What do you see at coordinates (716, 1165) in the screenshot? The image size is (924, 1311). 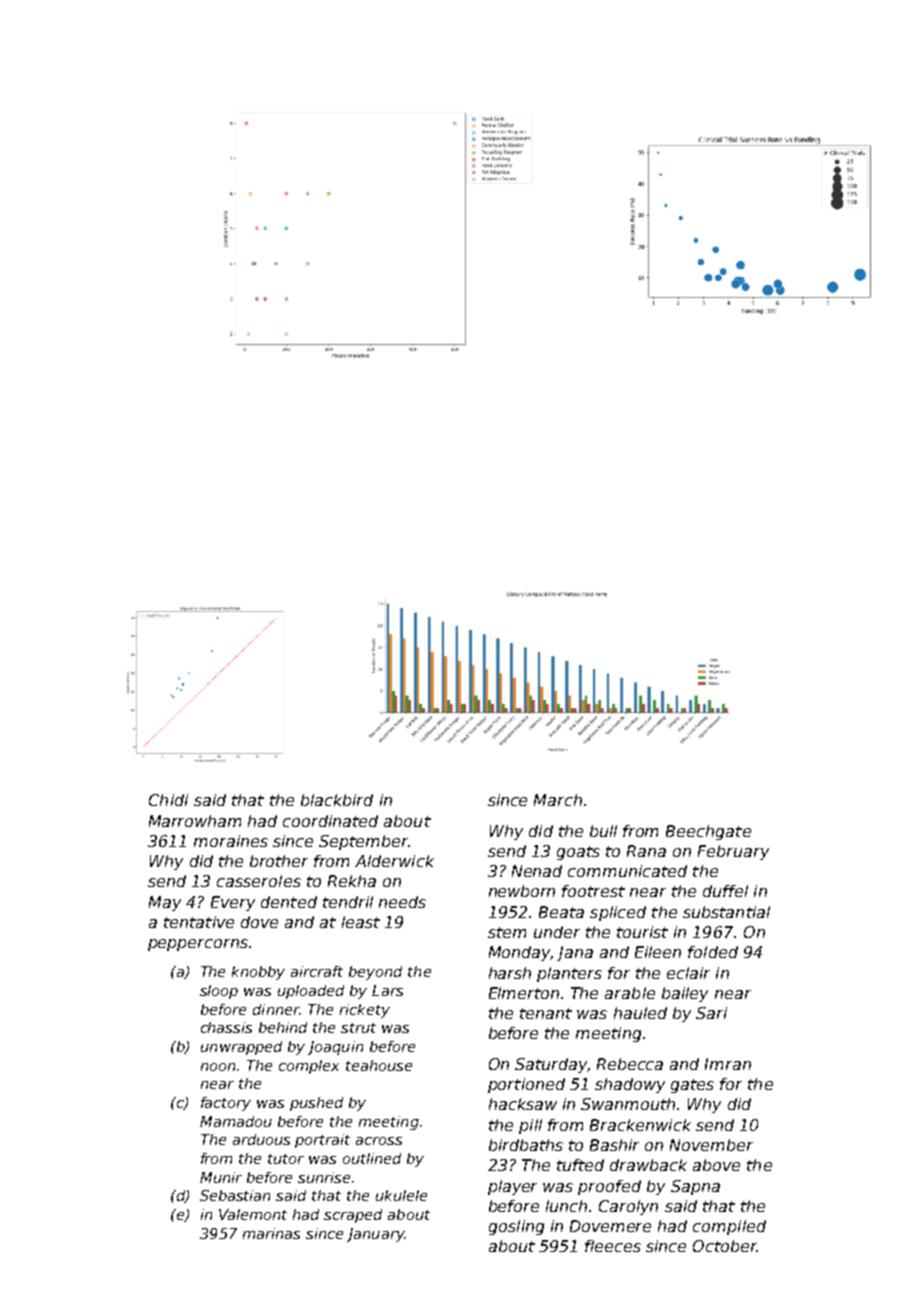 I see `above` at bounding box center [716, 1165].
